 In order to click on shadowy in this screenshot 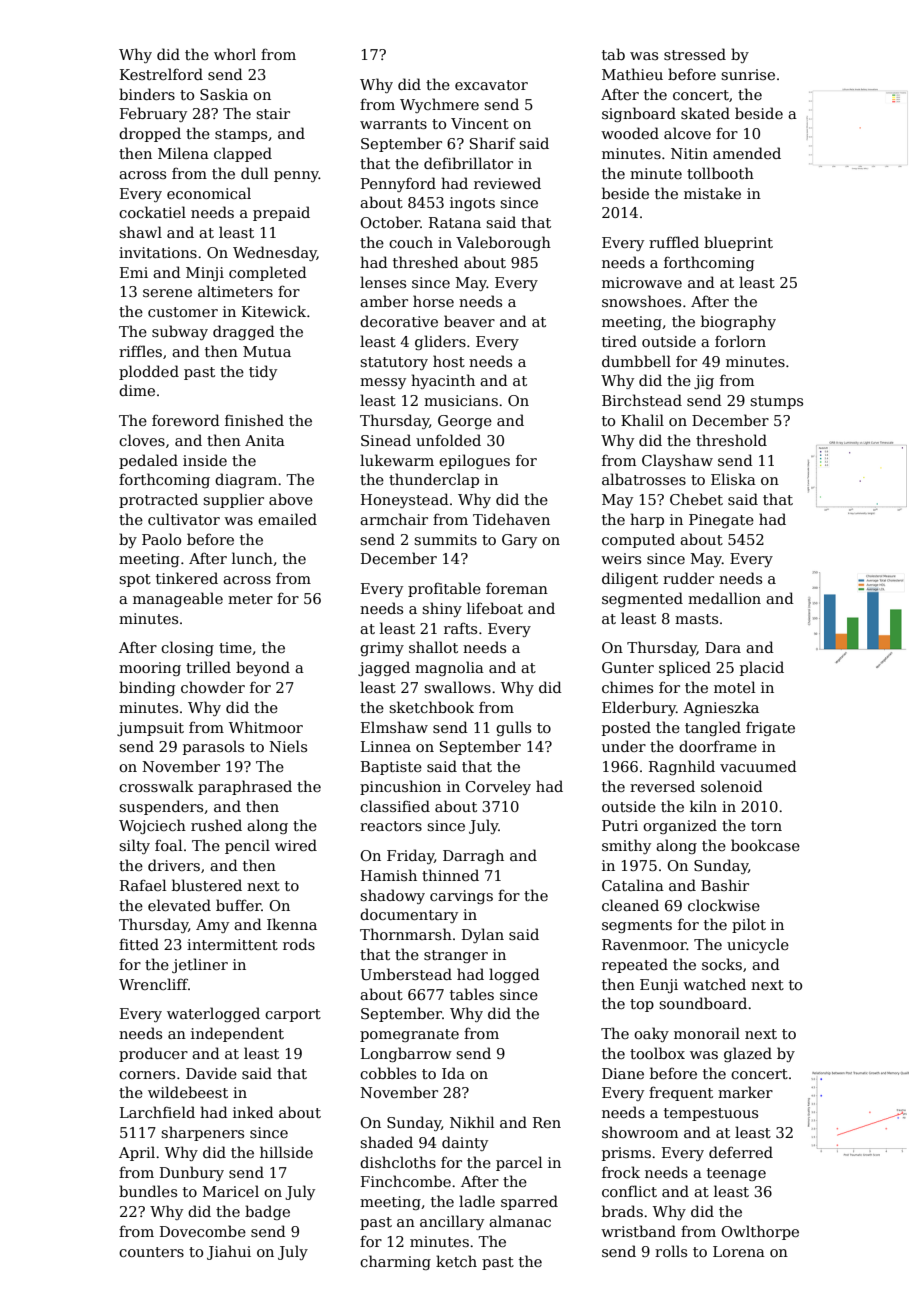, I will do `click(392, 896)`.
